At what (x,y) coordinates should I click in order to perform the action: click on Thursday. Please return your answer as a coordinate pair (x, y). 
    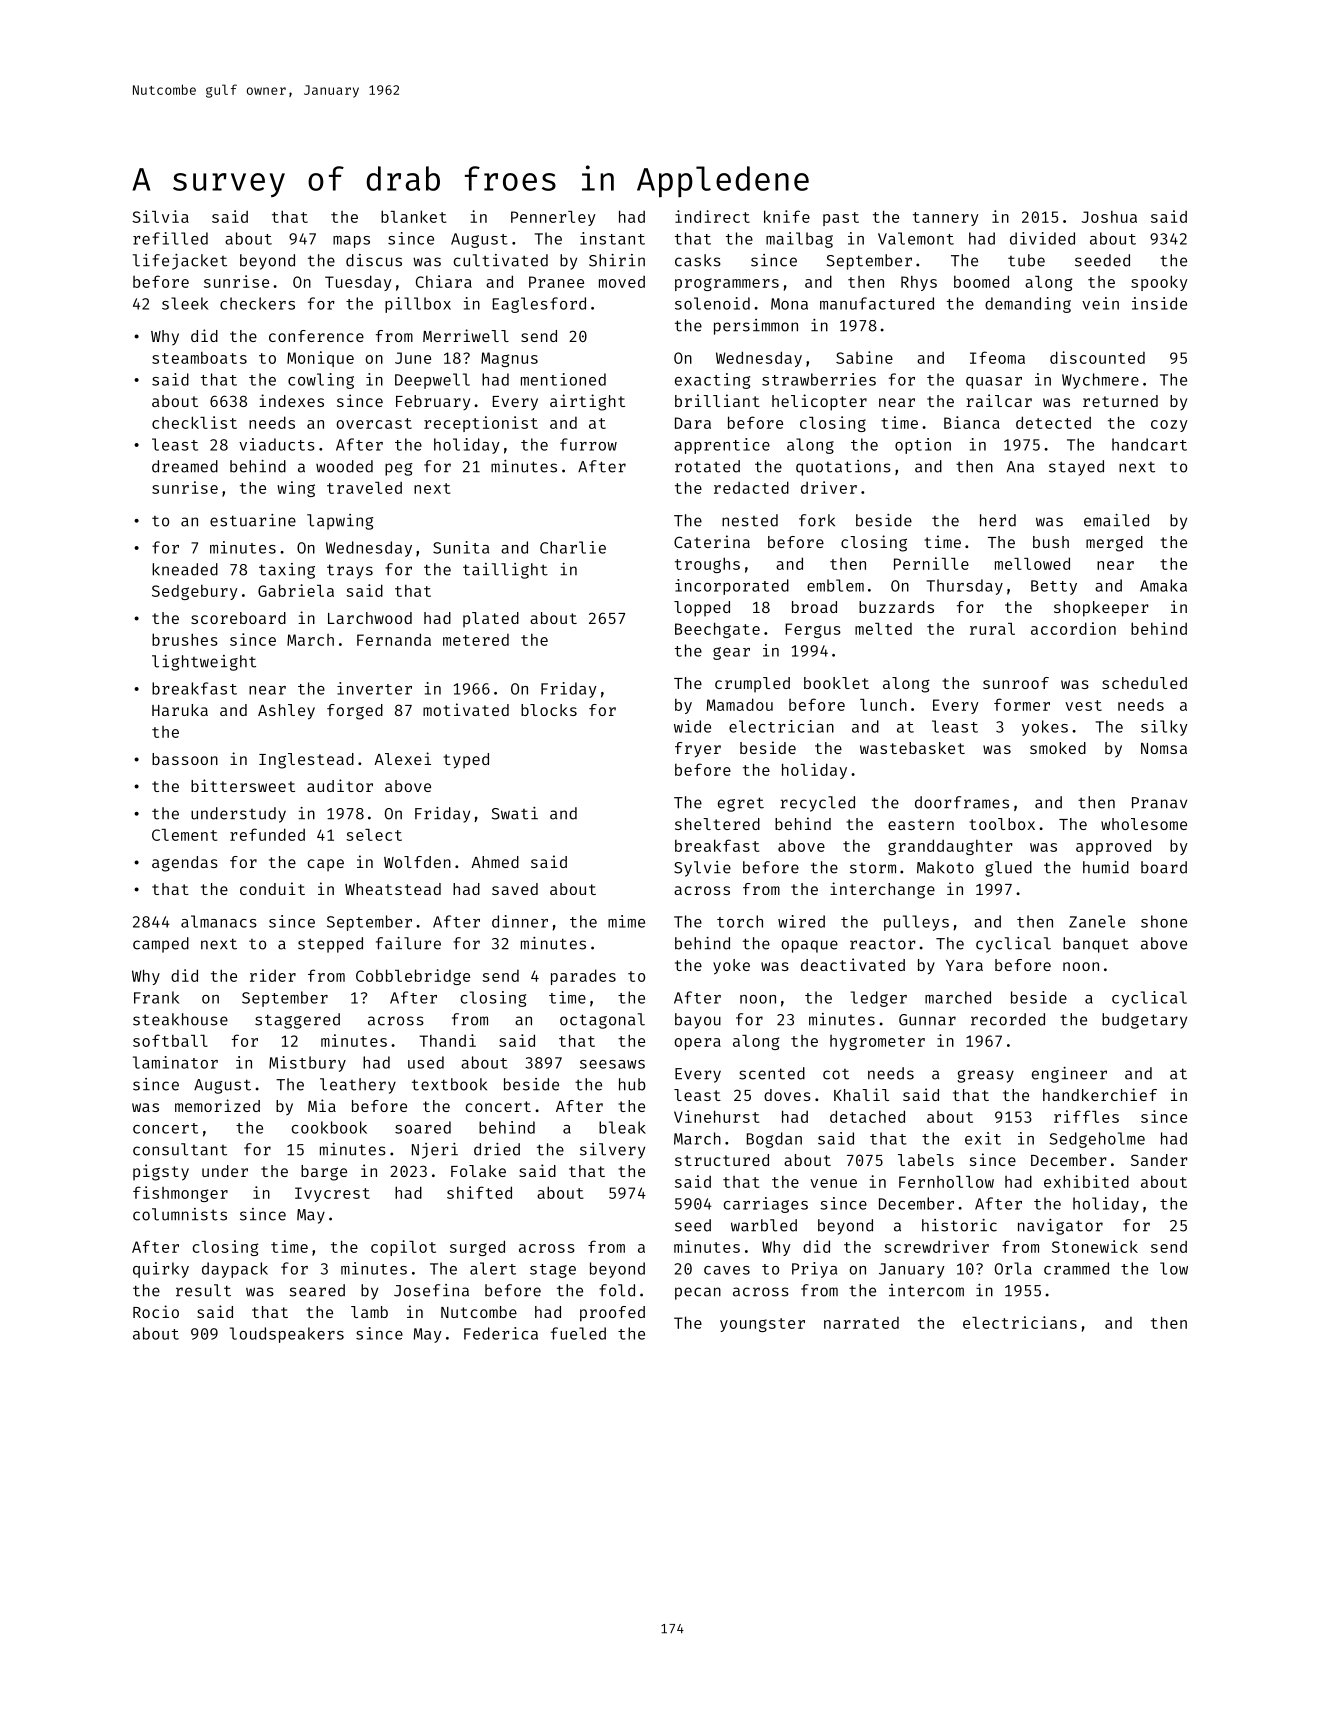
    Looking at the image, I should click on (965, 587).
